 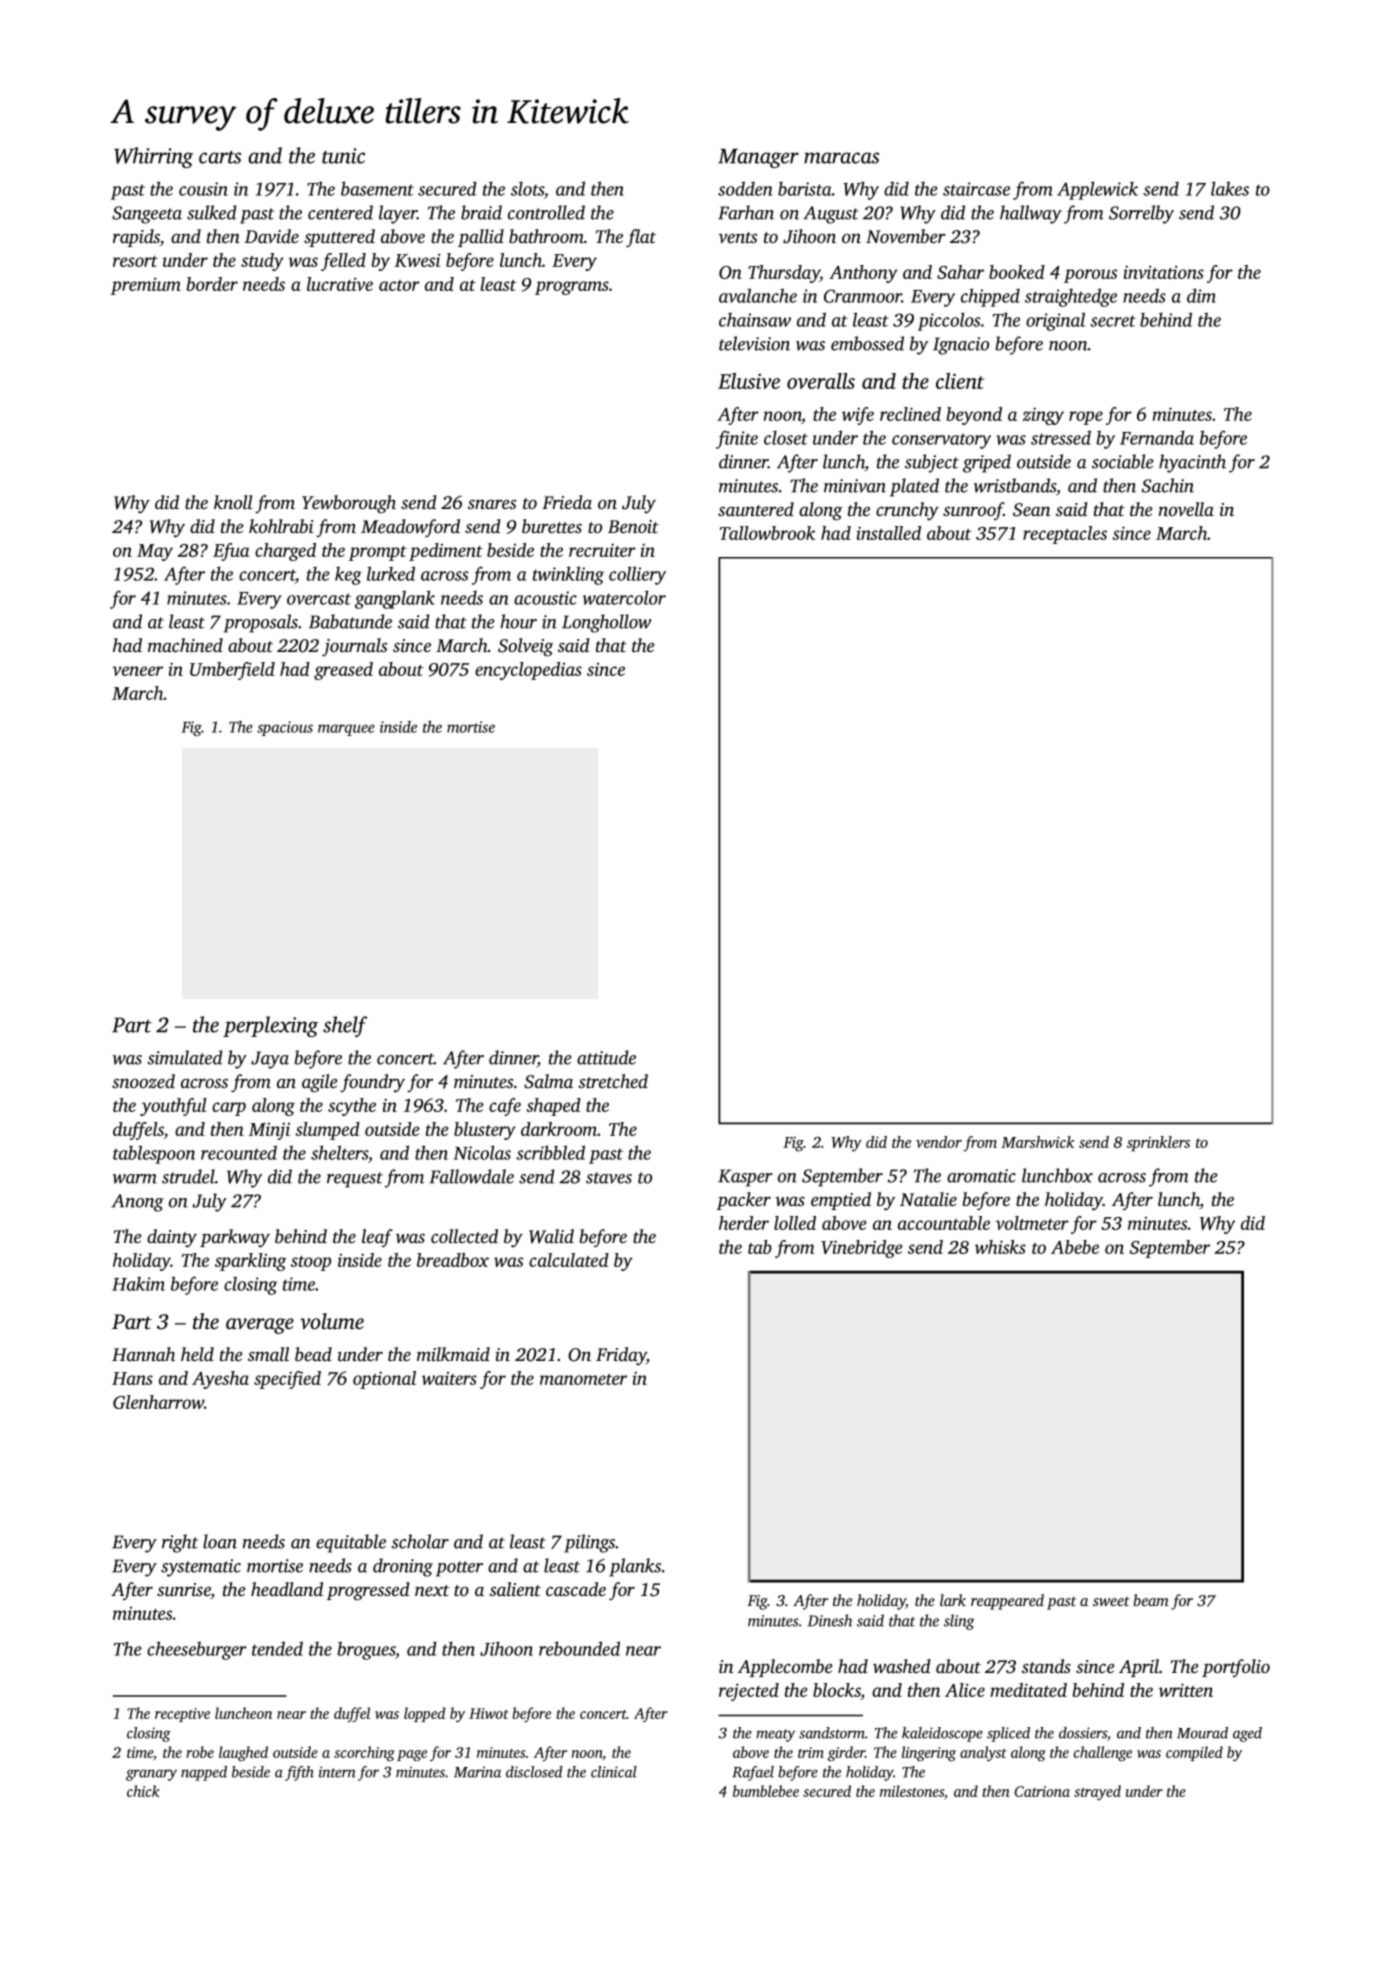 I want to click on receptacles, so click(x=1065, y=535).
